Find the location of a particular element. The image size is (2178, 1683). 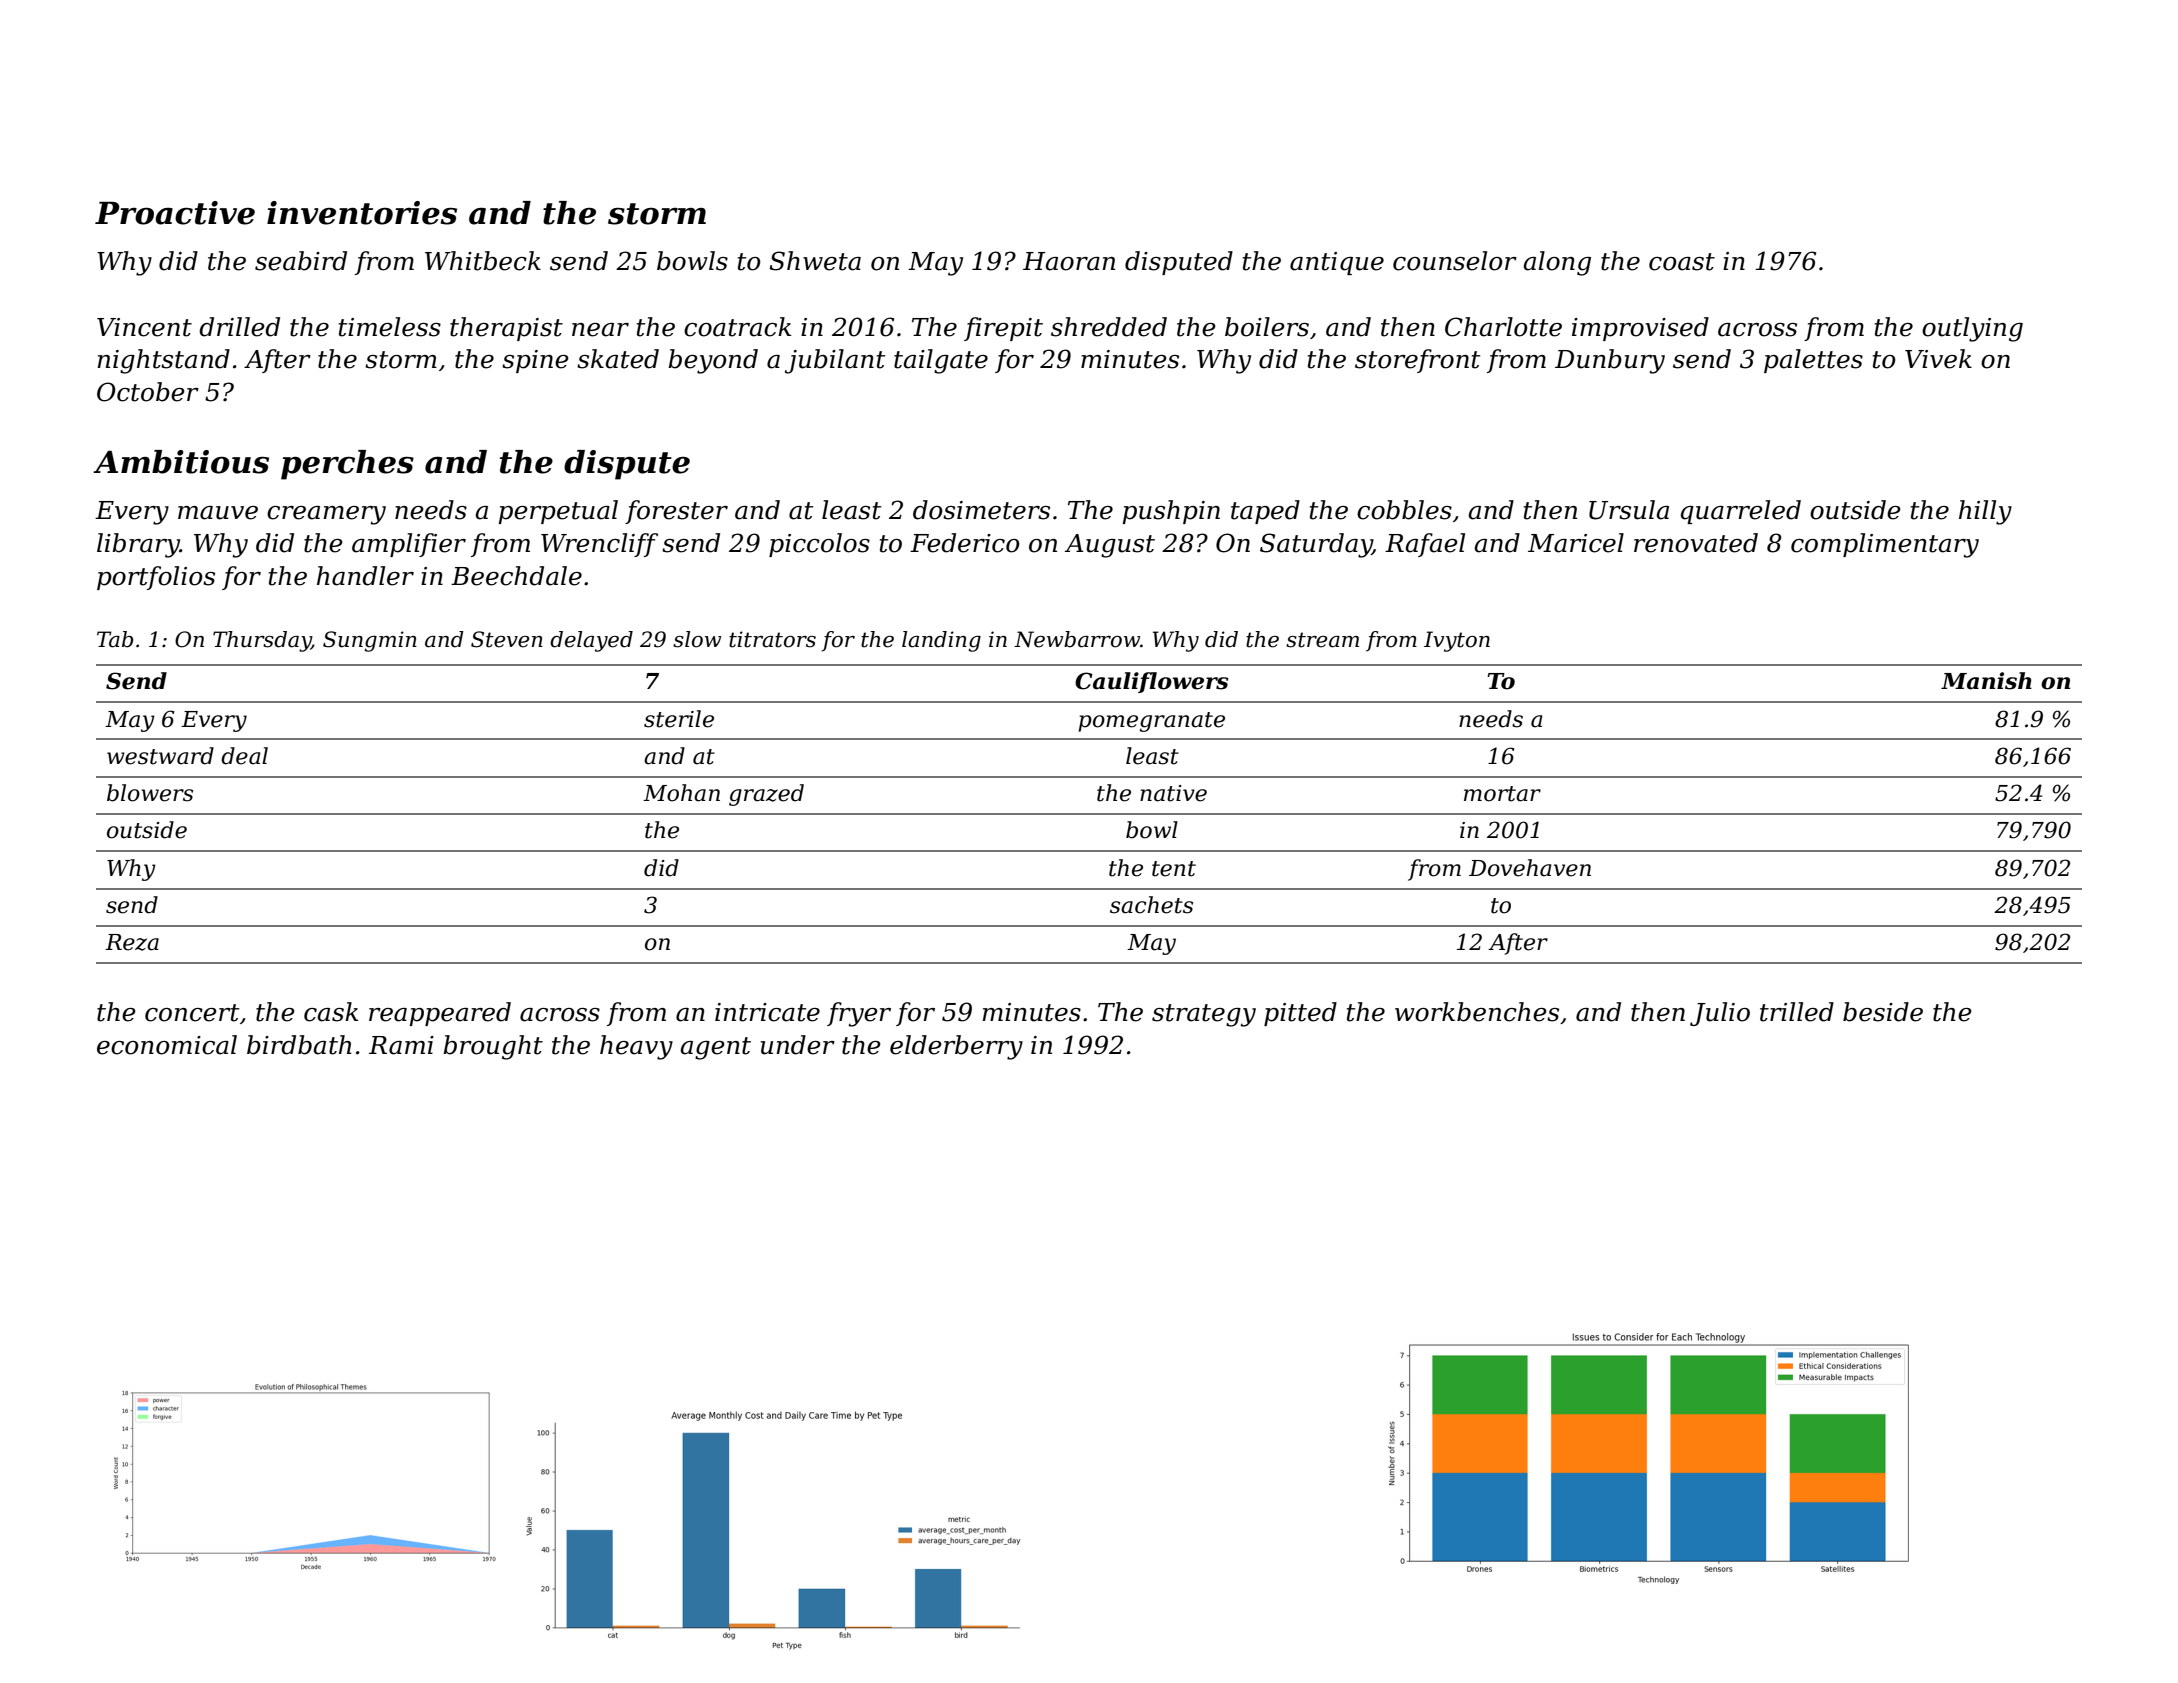

perches is located at coordinates (347, 465).
